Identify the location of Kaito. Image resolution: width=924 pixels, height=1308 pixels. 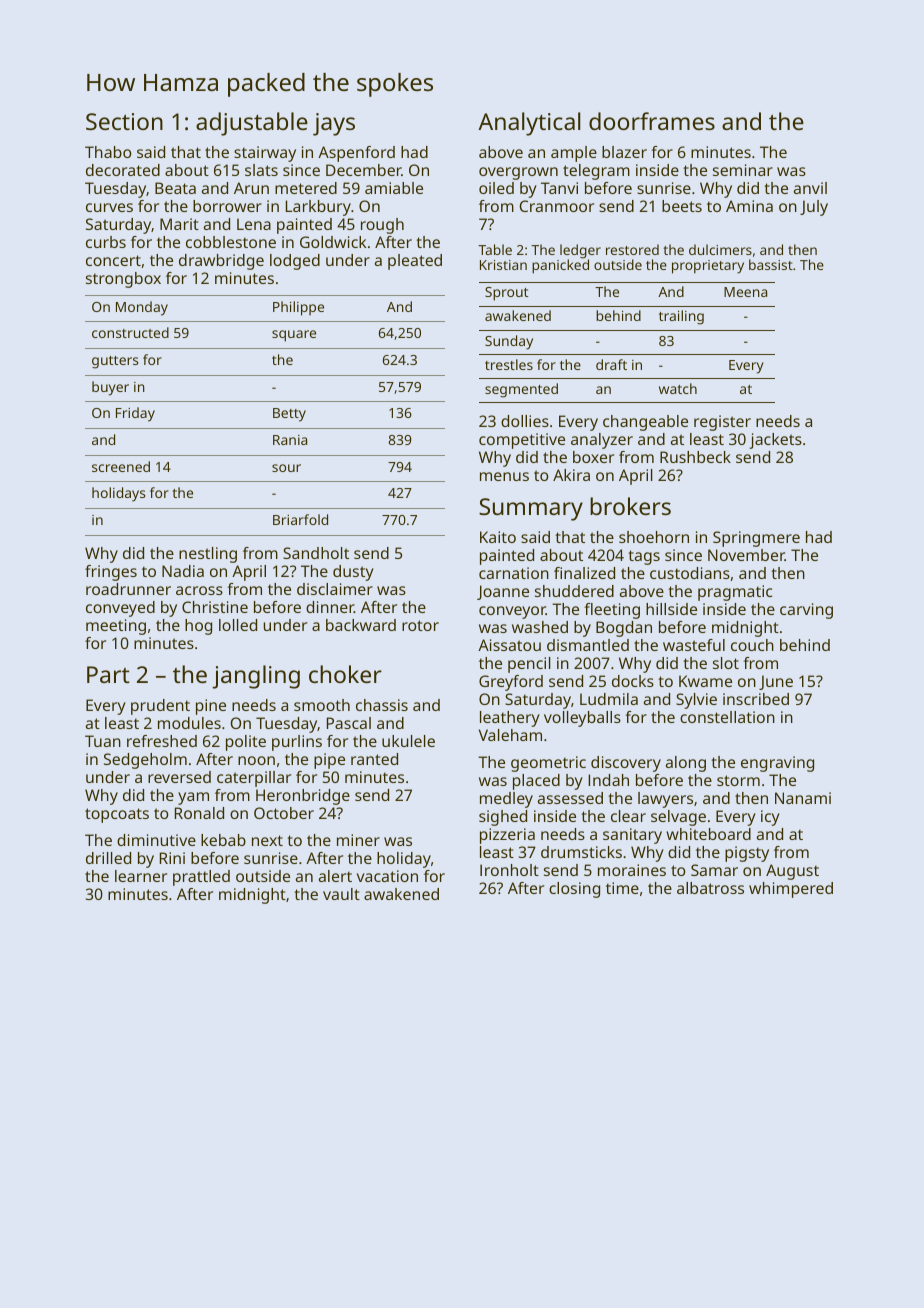
(498, 537).
